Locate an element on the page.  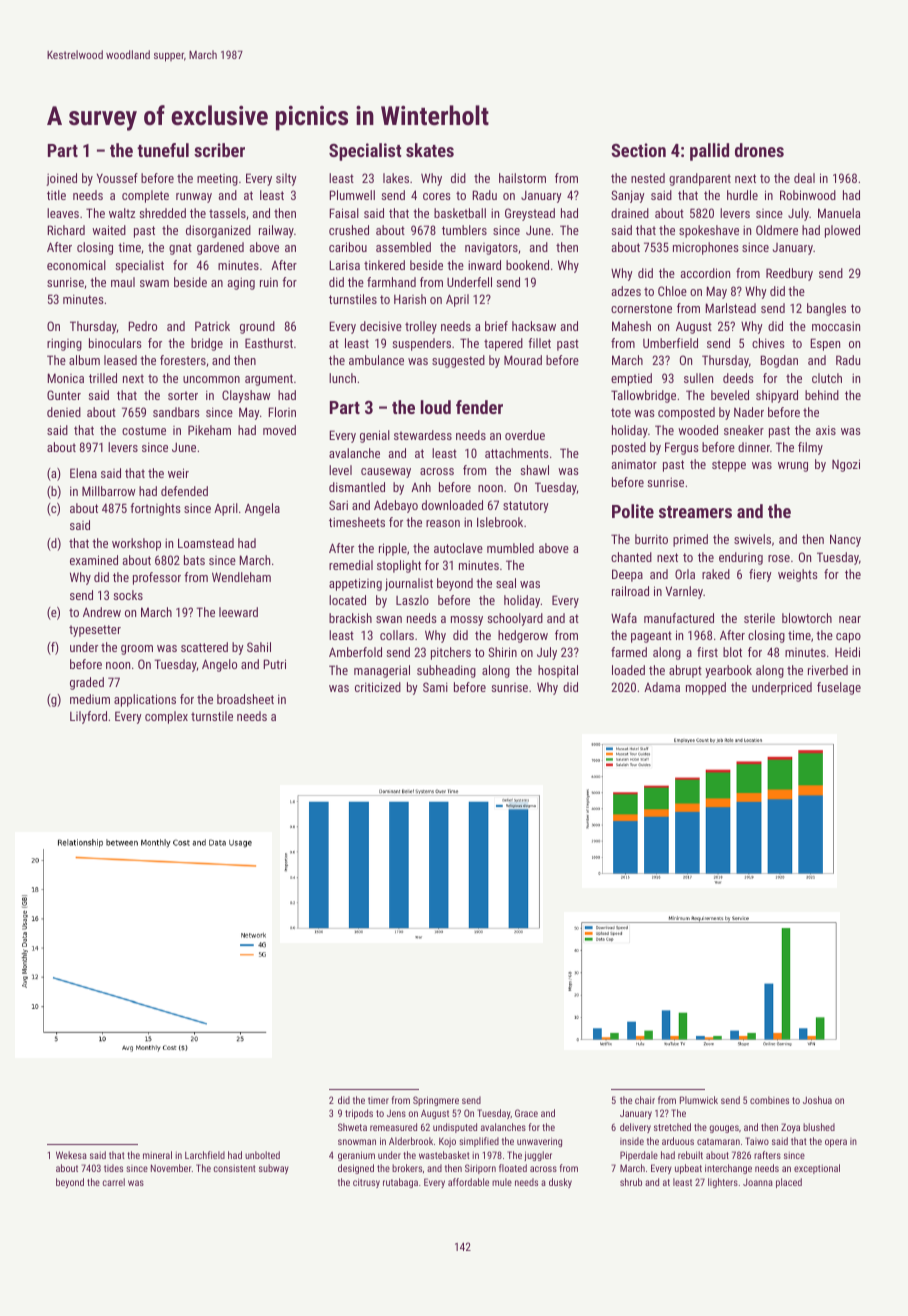
broadsheet is located at coordinates (245, 699).
